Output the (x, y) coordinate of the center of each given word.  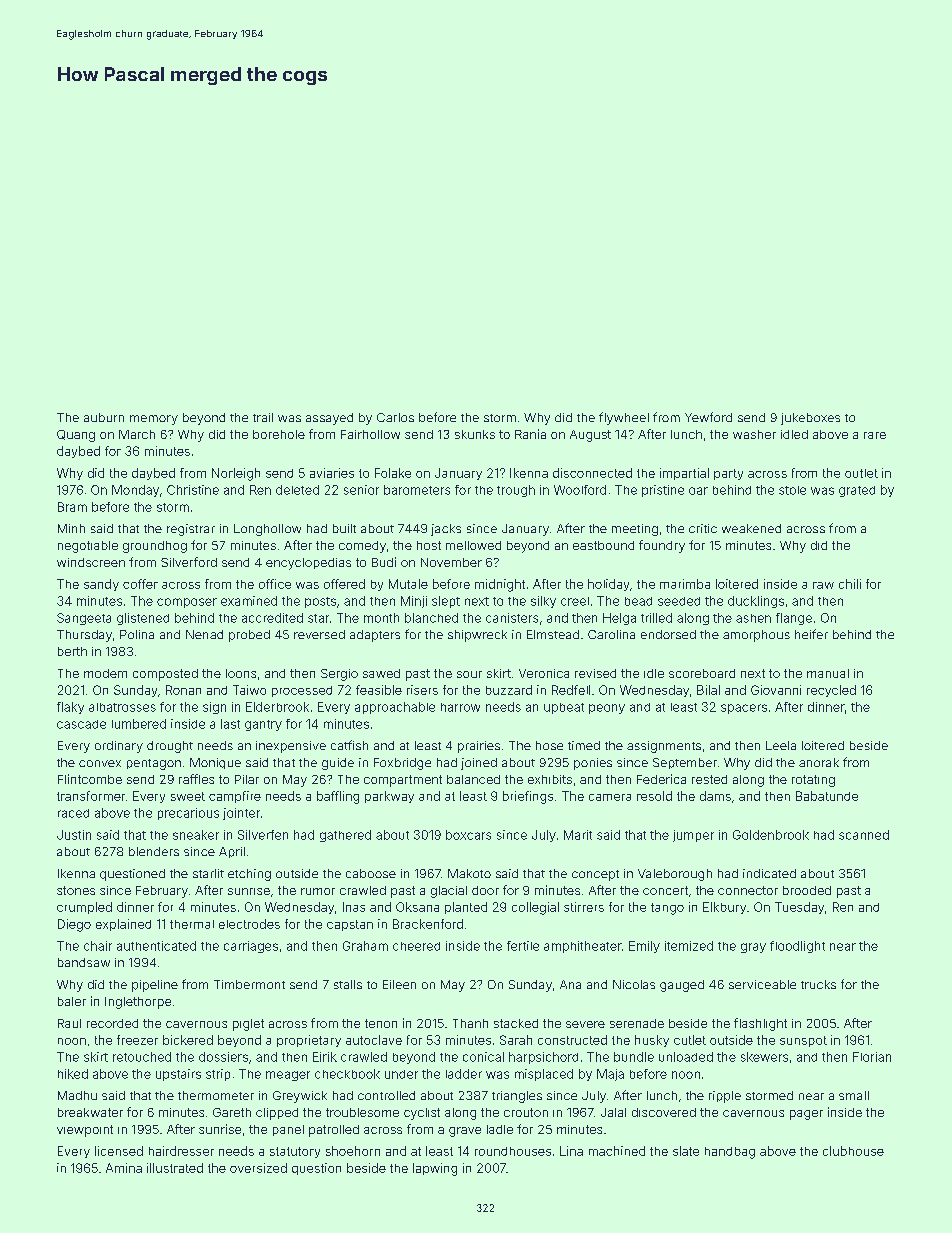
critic (703, 528)
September (685, 763)
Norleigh (236, 474)
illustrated (175, 1168)
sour (469, 674)
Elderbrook (277, 707)
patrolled (334, 1131)
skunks (475, 434)
